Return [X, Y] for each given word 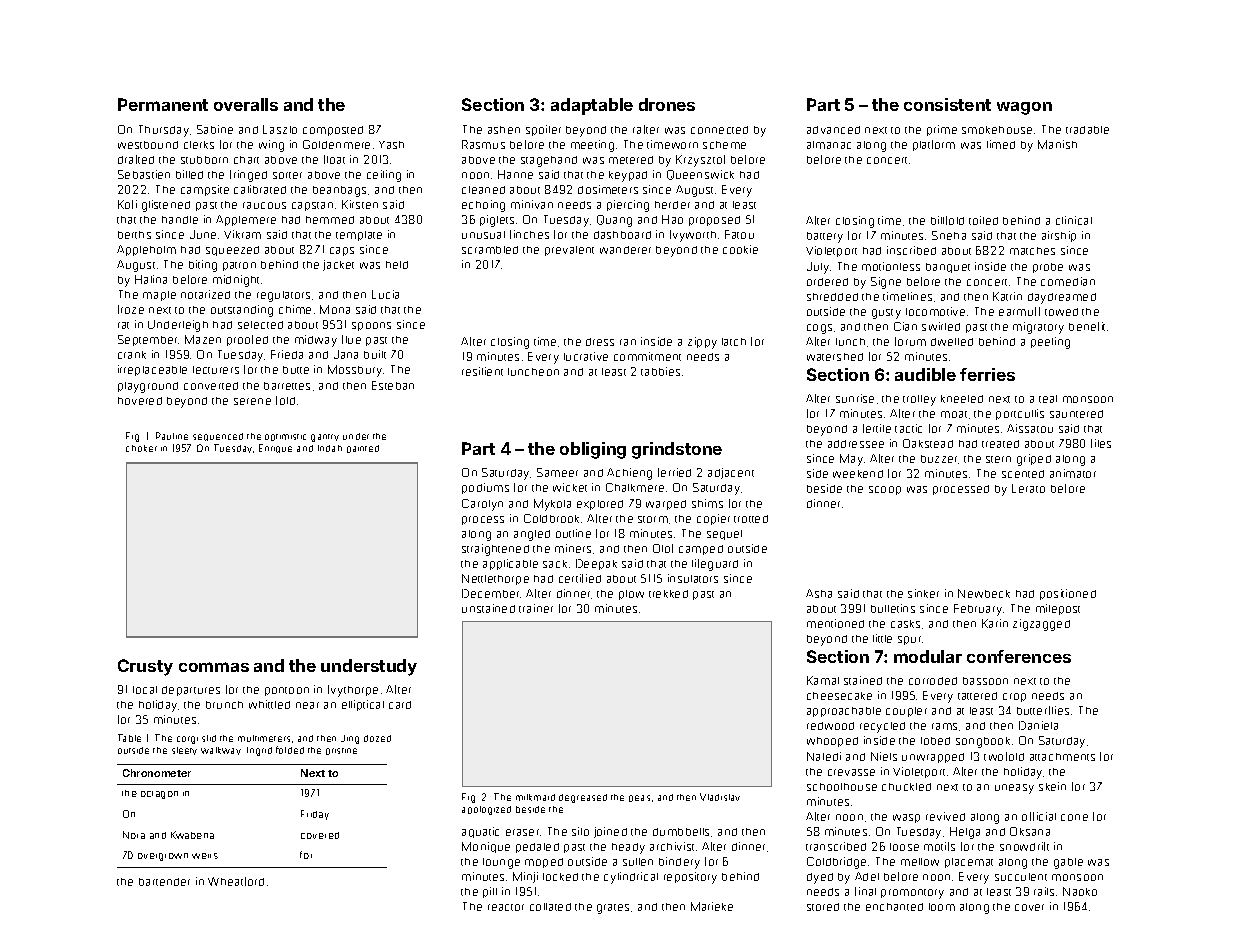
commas [214, 667]
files [1101, 443]
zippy [702, 343]
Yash [391, 145]
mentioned [835, 623]
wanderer [625, 250]
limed [1001, 144]
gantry [325, 438]
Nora [134, 835]
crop [1014, 697]
